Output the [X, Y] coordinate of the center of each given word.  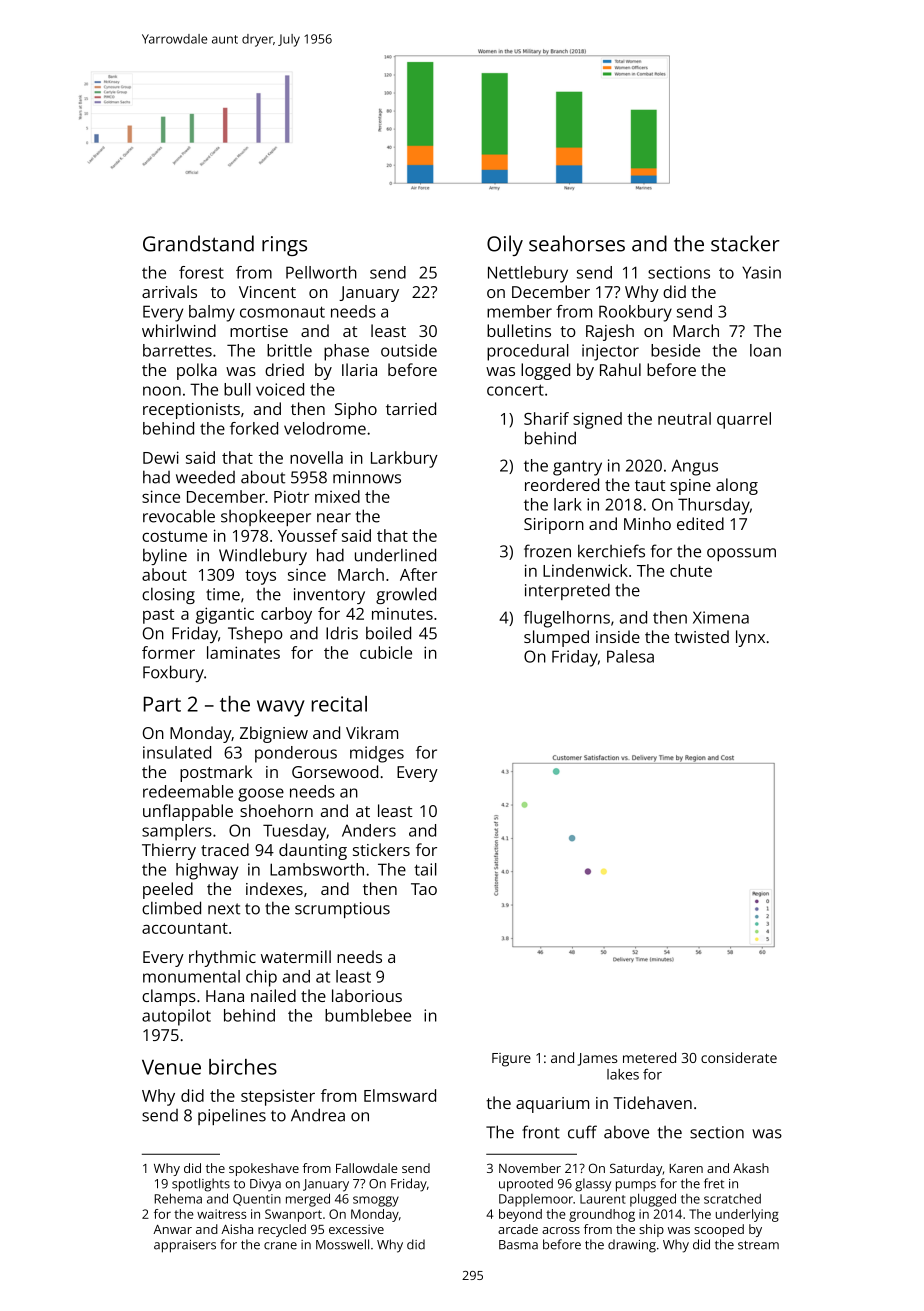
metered [649, 1057]
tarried [411, 408]
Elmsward [400, 1095]
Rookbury [635, 313]
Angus [695, 467]
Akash [751, 1168]
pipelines [232, 1116]
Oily [505, 245]
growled [406, 595]
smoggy [376, 1201]
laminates [243, 652]
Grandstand [198, 243]
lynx [750, 638]
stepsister [278, 1097]
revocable [179, 516]
